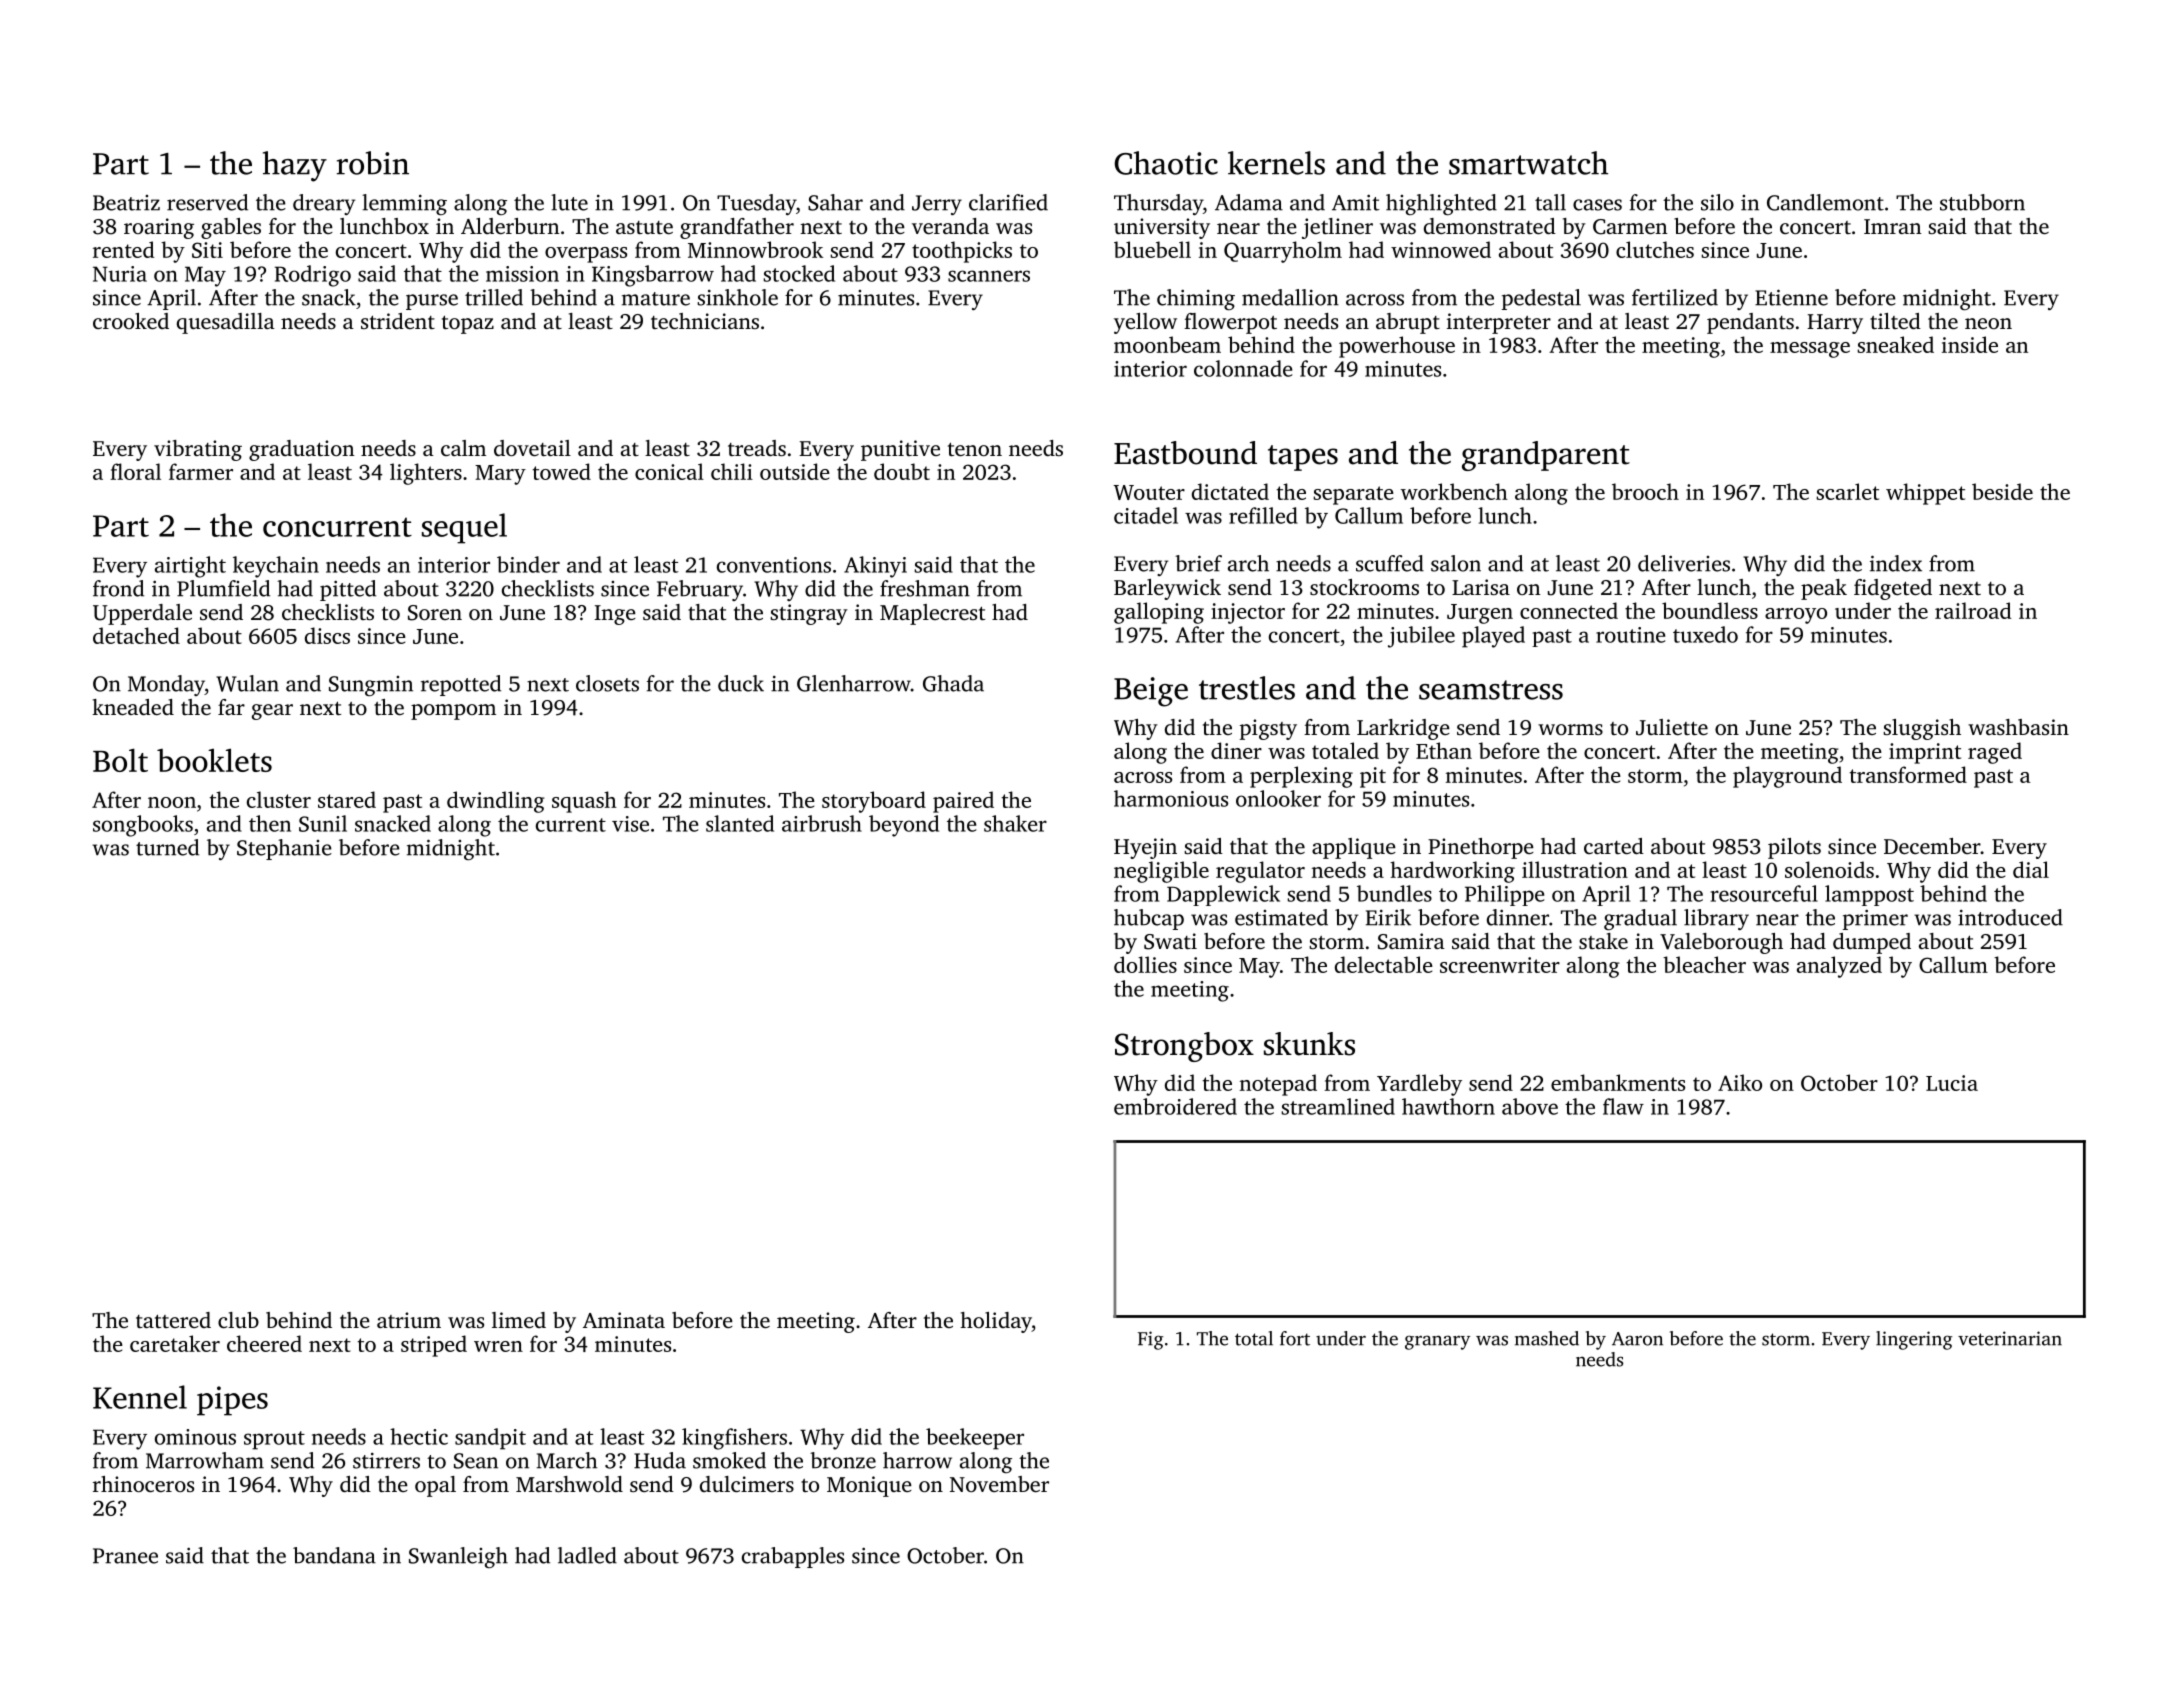 This image has width=2178, height=1683. Describe the element at coordinates (756, 204) in the image. I see `Tuesday` at that location.
